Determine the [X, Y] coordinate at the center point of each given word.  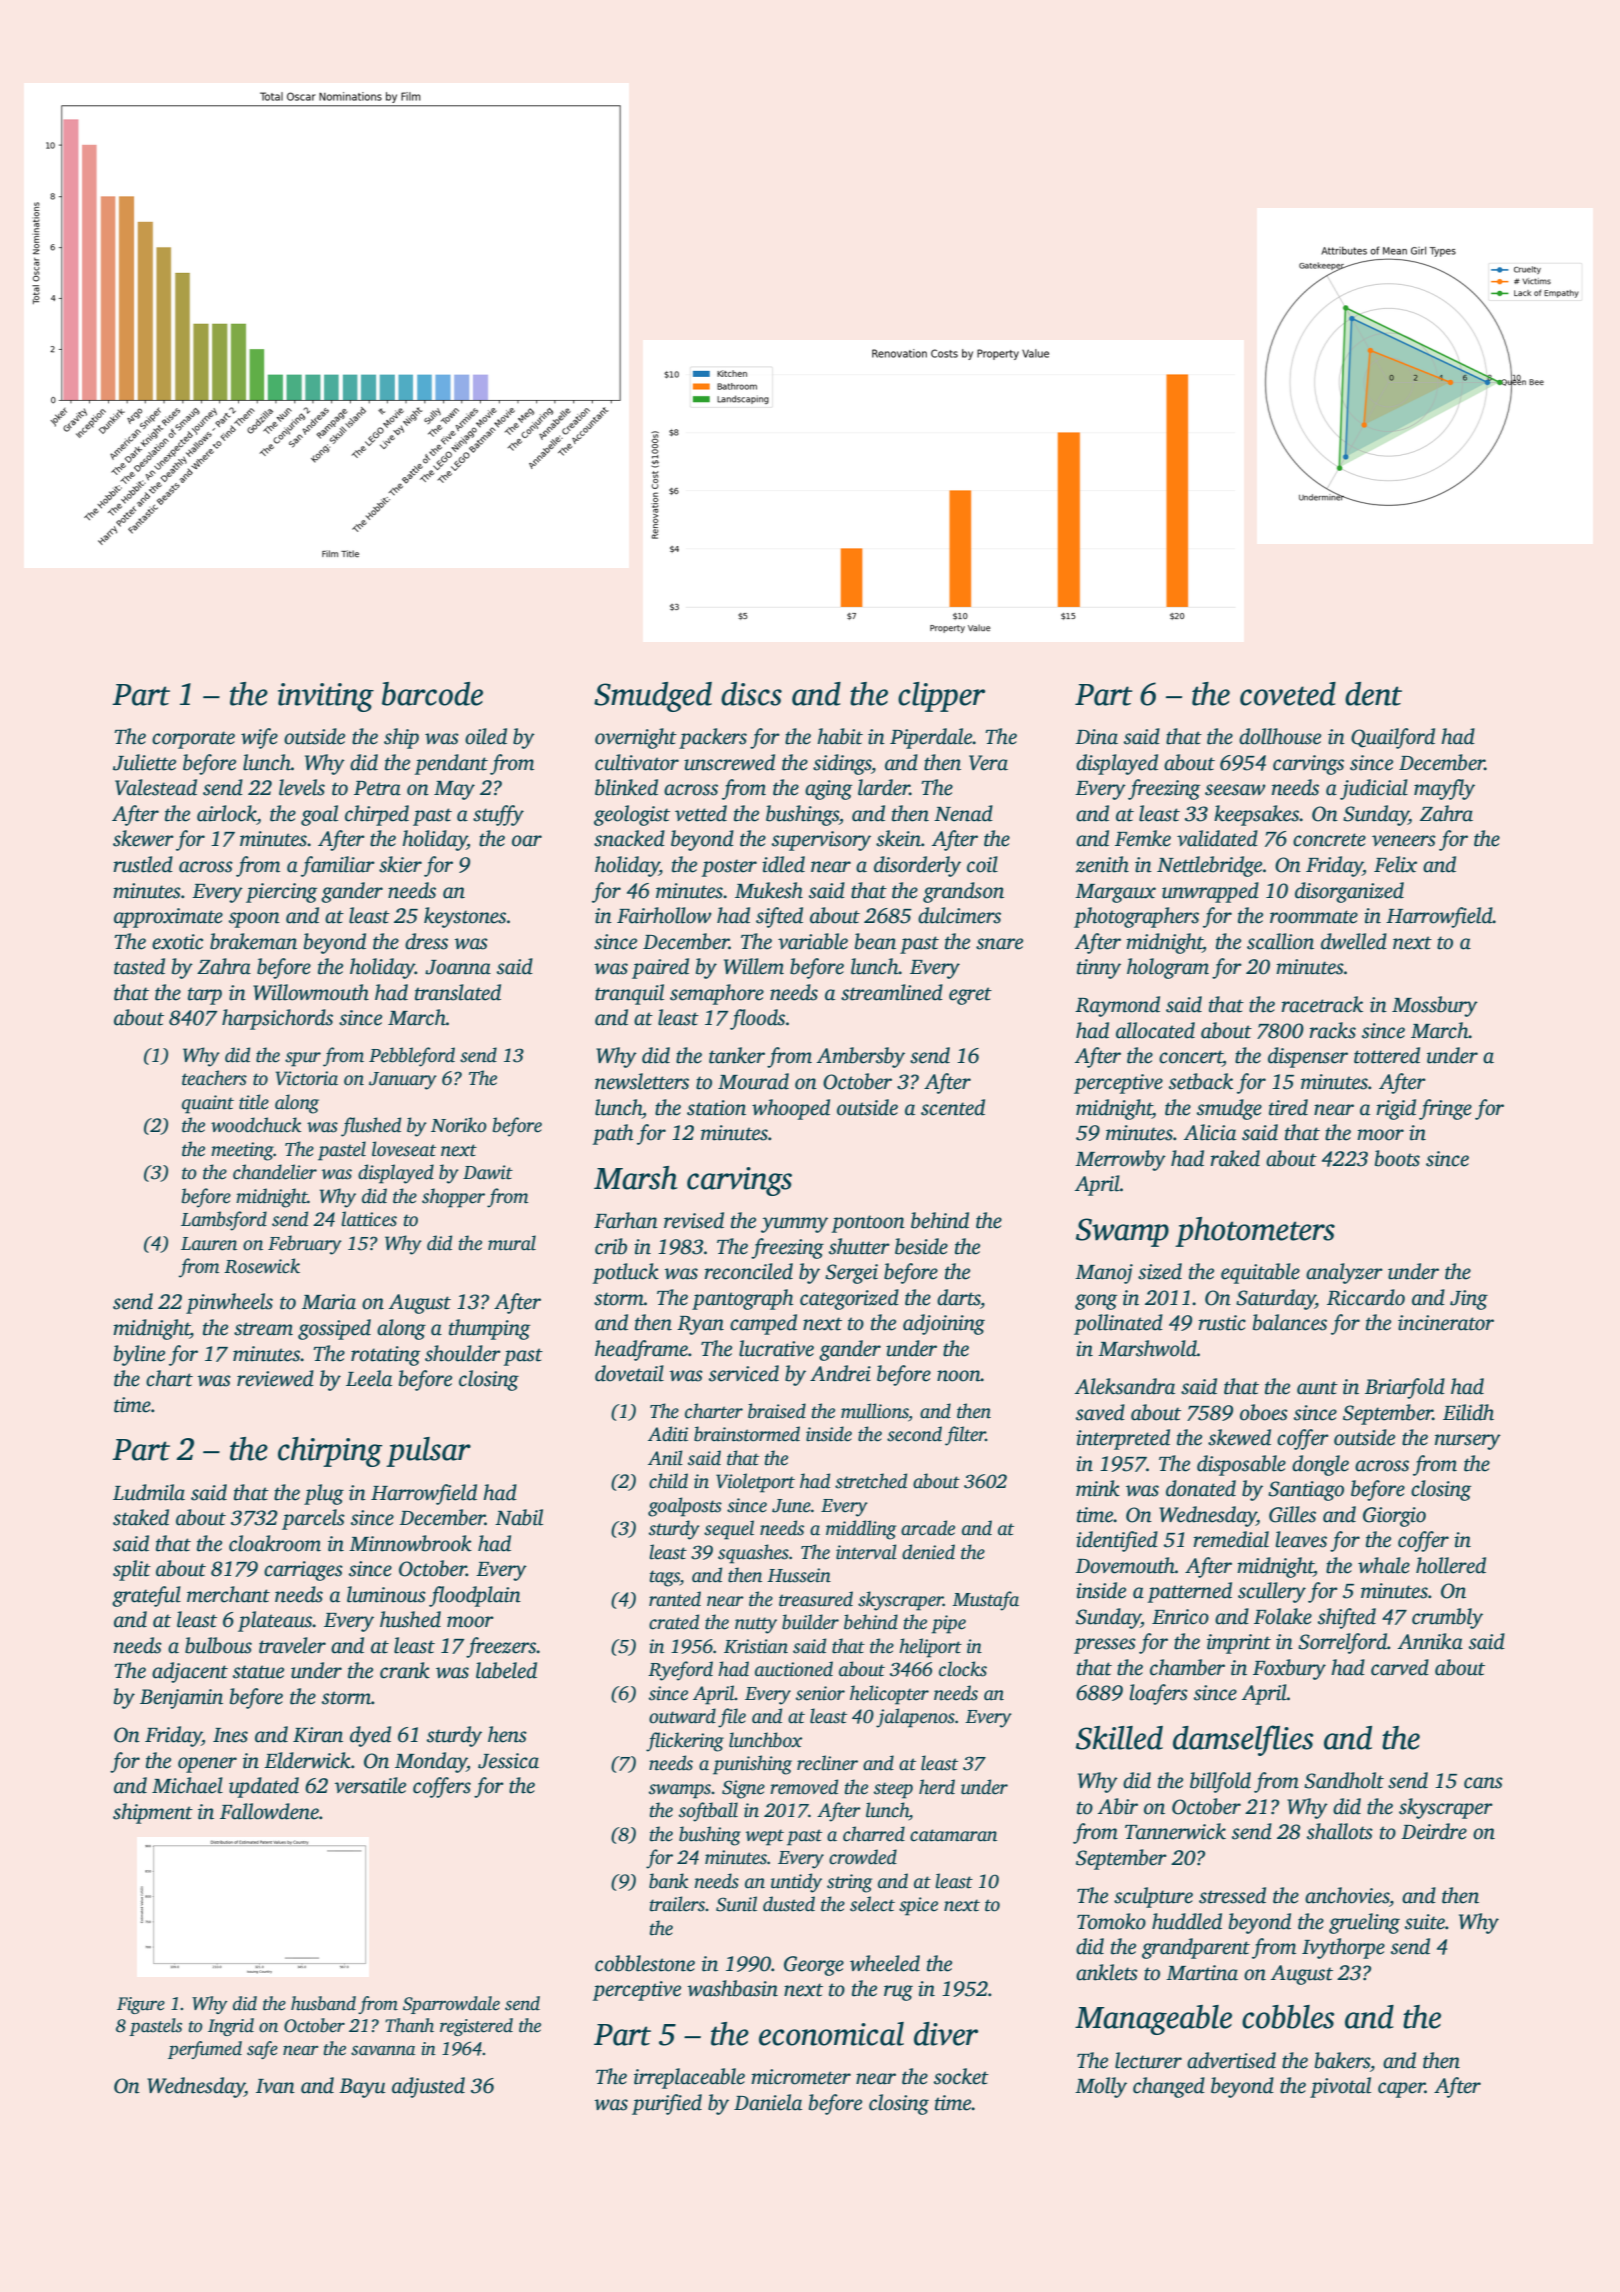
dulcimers [959, 915]
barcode [432, 694]
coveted [1288, 694]
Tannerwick [1175, 1831]
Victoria [306, 1078]
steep [893, 1790]
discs [751, 694]
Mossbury [1435, 1006]
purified [667, 2104]
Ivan [275, 2086]
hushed [410, 1619]
